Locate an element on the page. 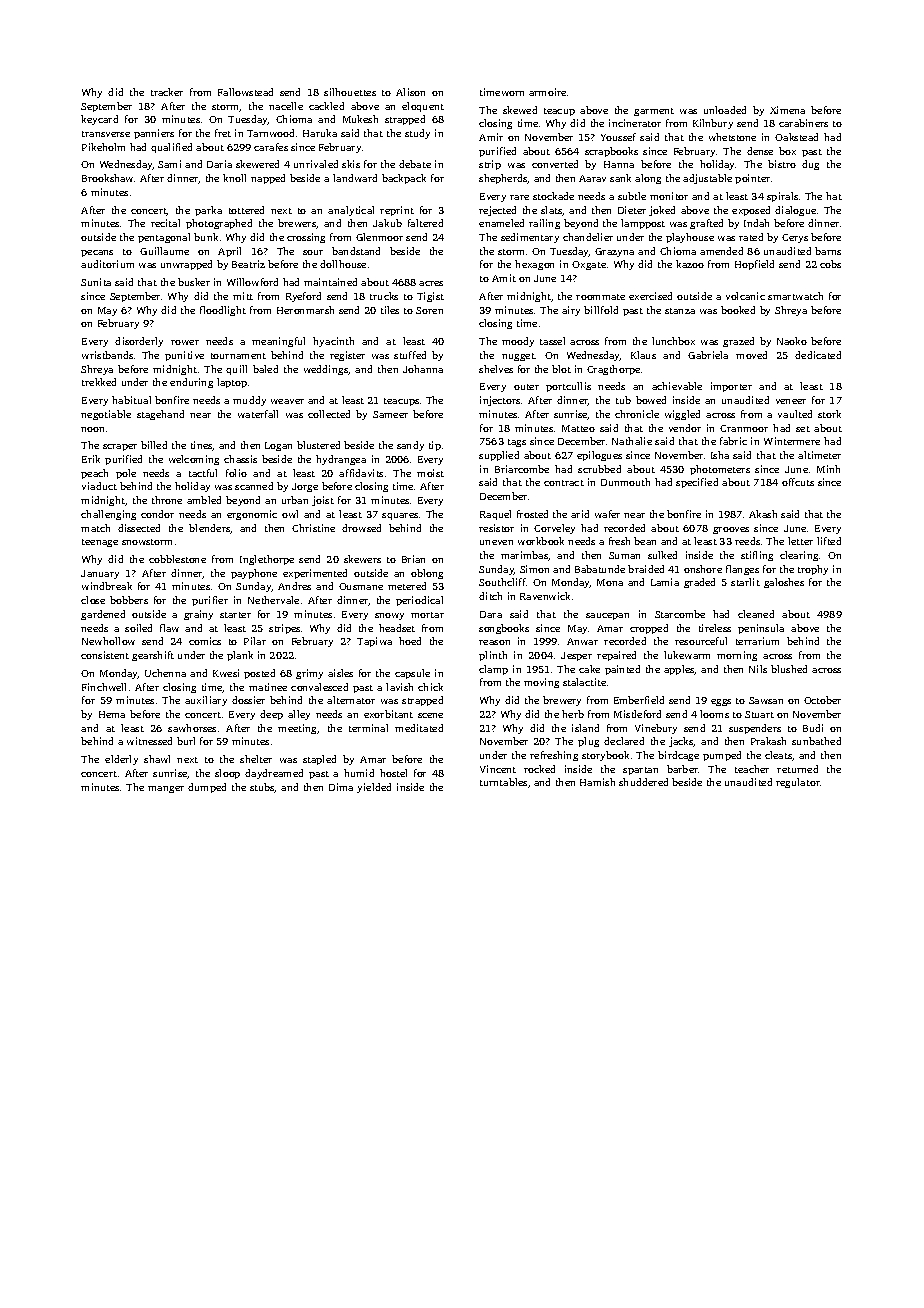  dumped is located at coordinates (207, 788).
